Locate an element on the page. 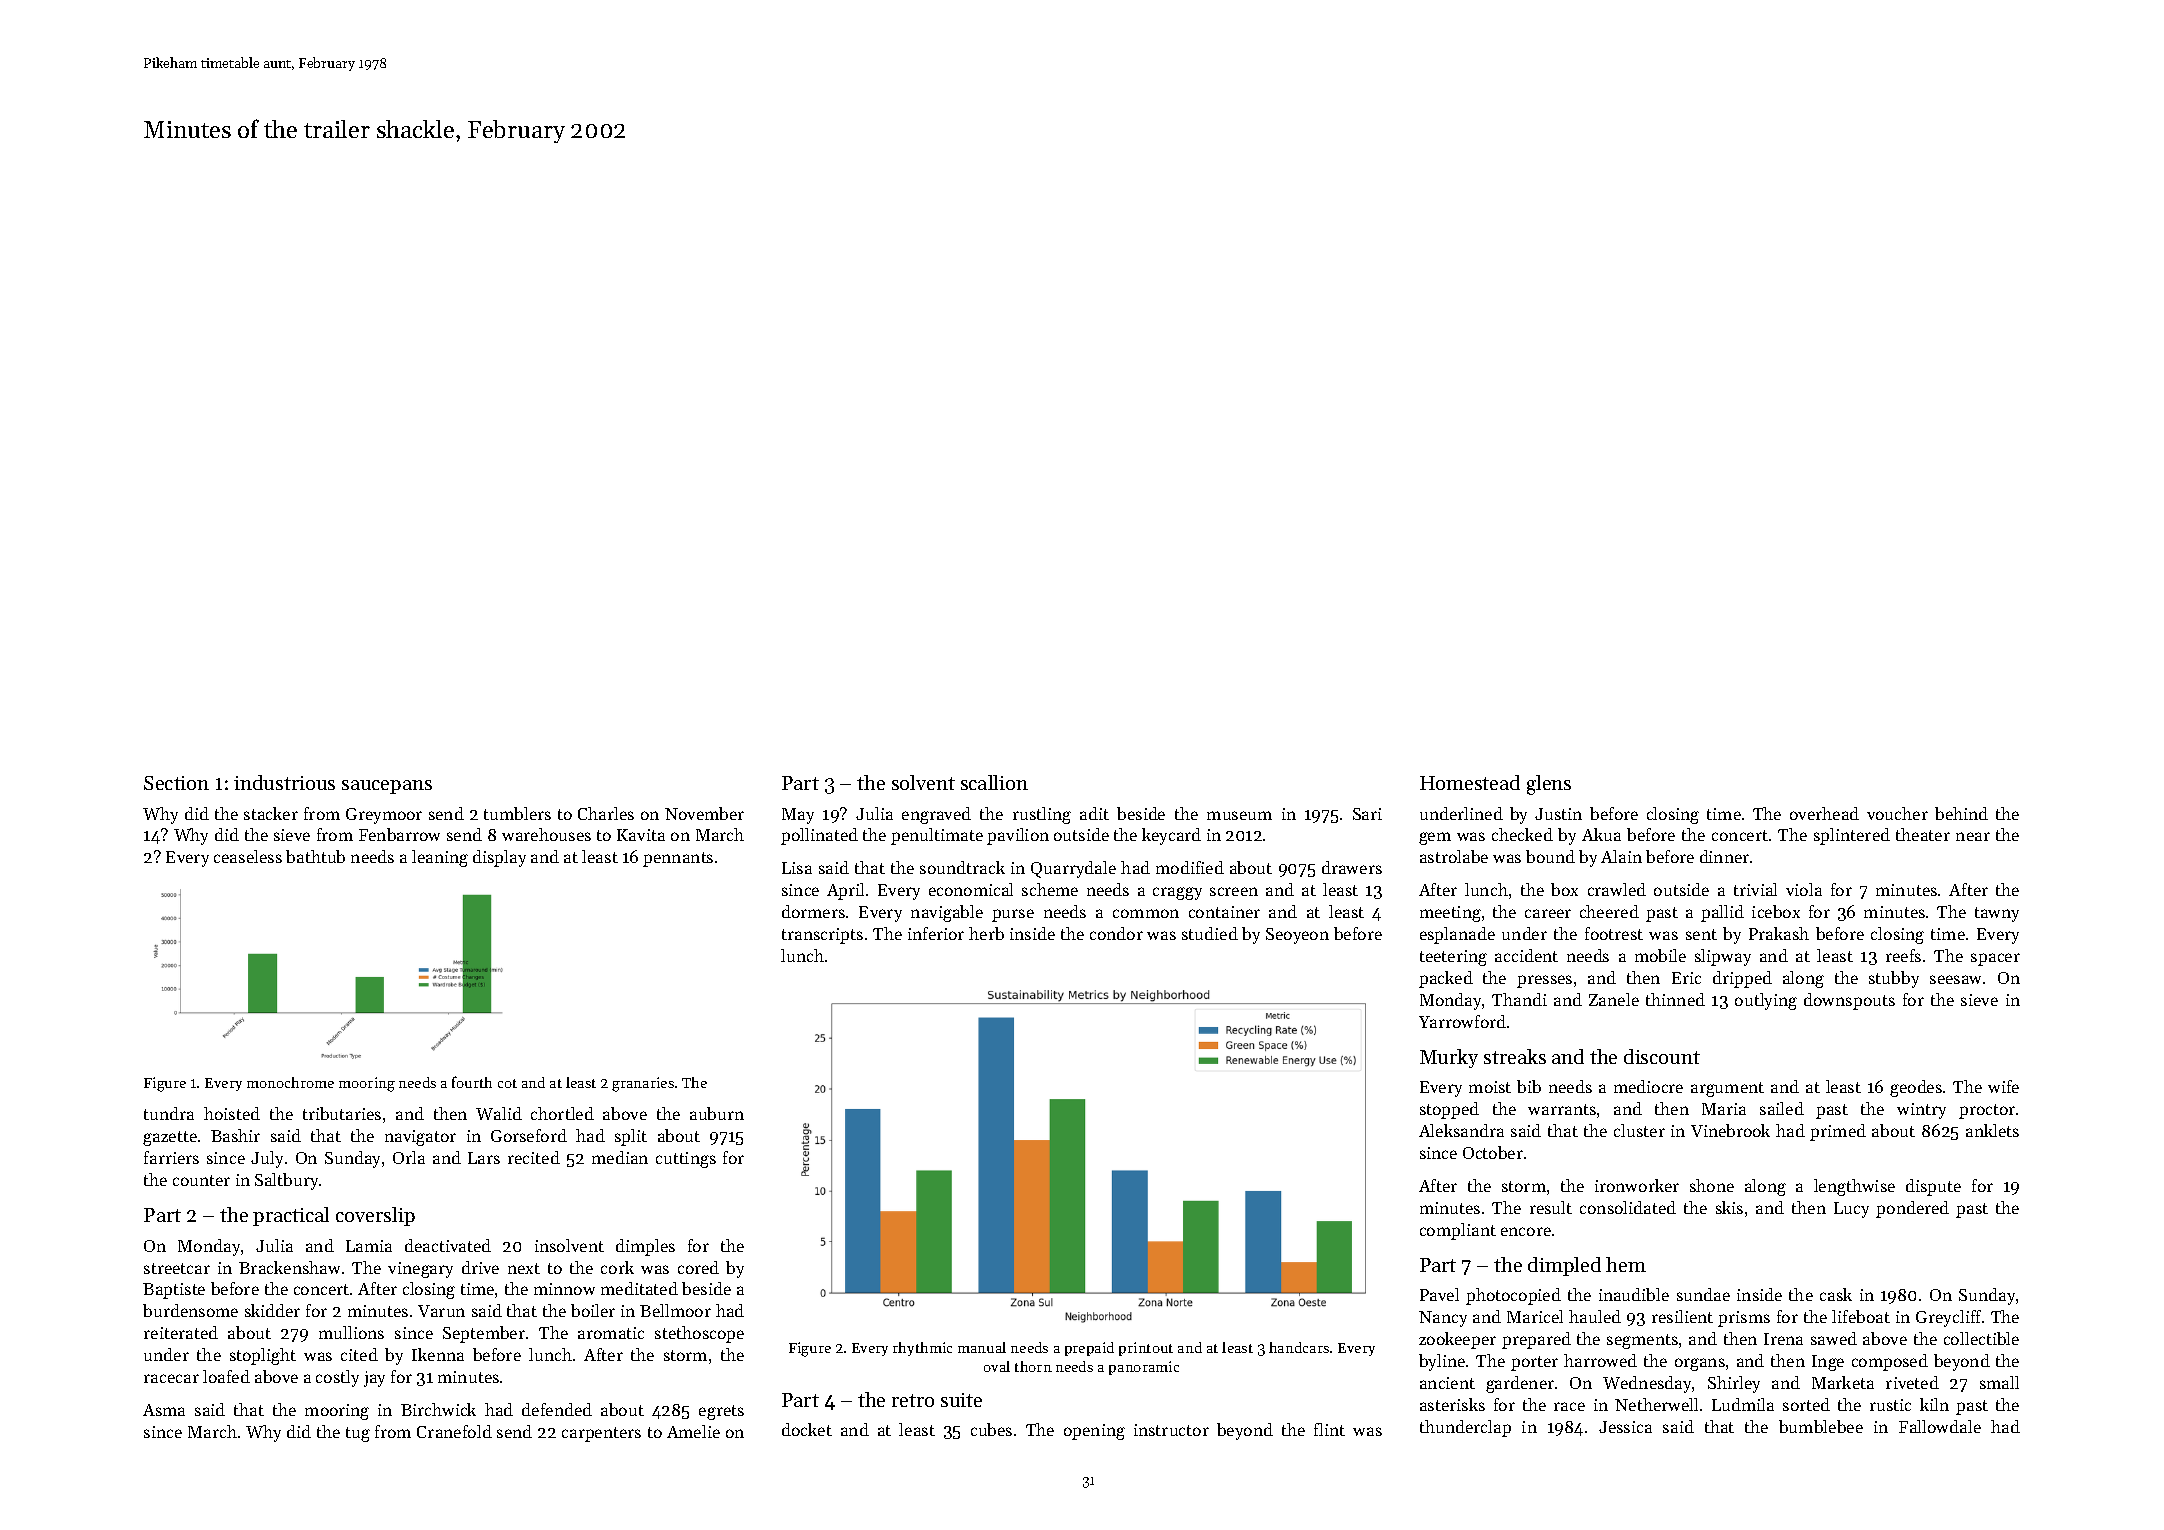  Section is located at coordinates (176, 783).
